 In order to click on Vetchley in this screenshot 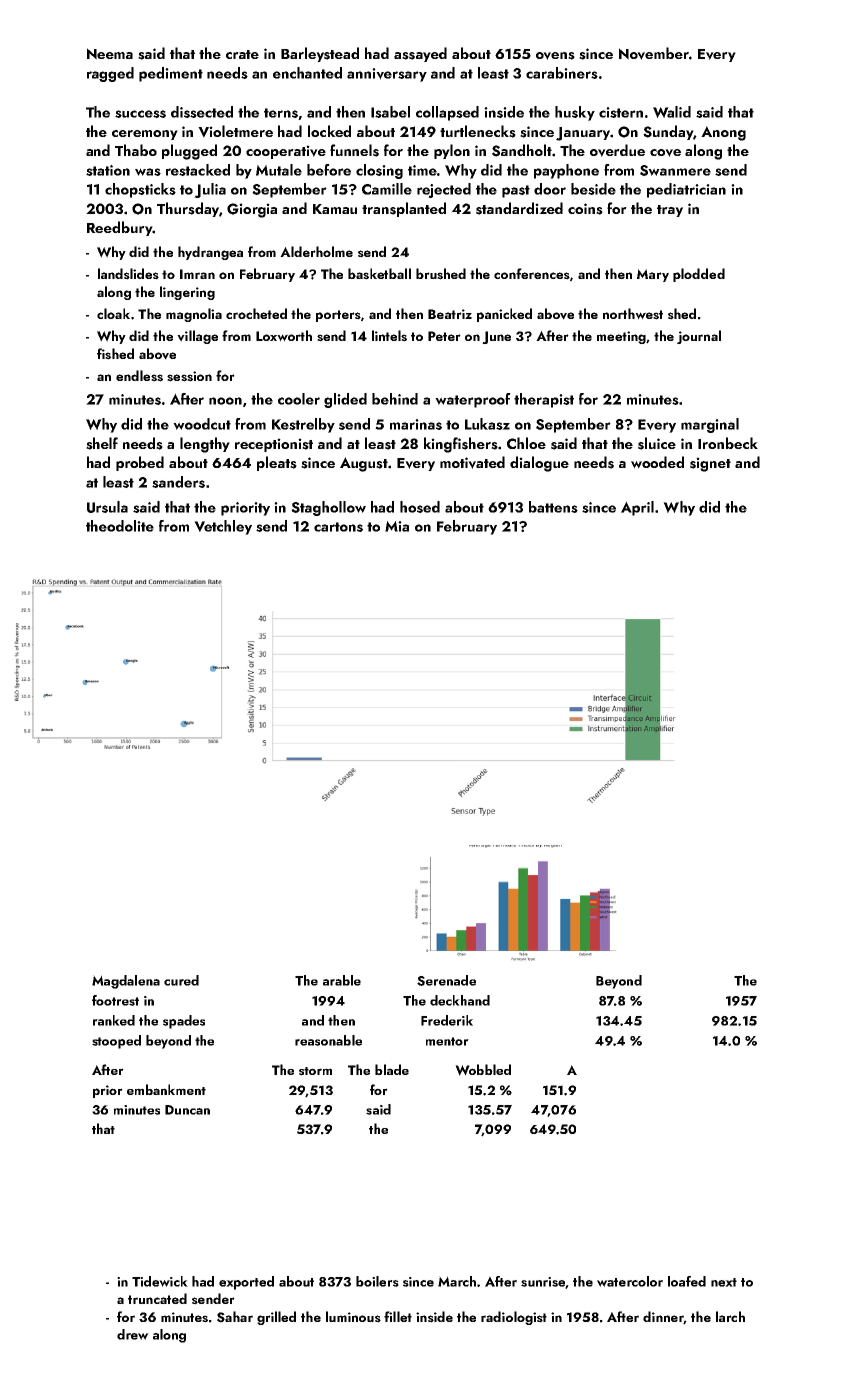, I will do `click(223, 527)`.
